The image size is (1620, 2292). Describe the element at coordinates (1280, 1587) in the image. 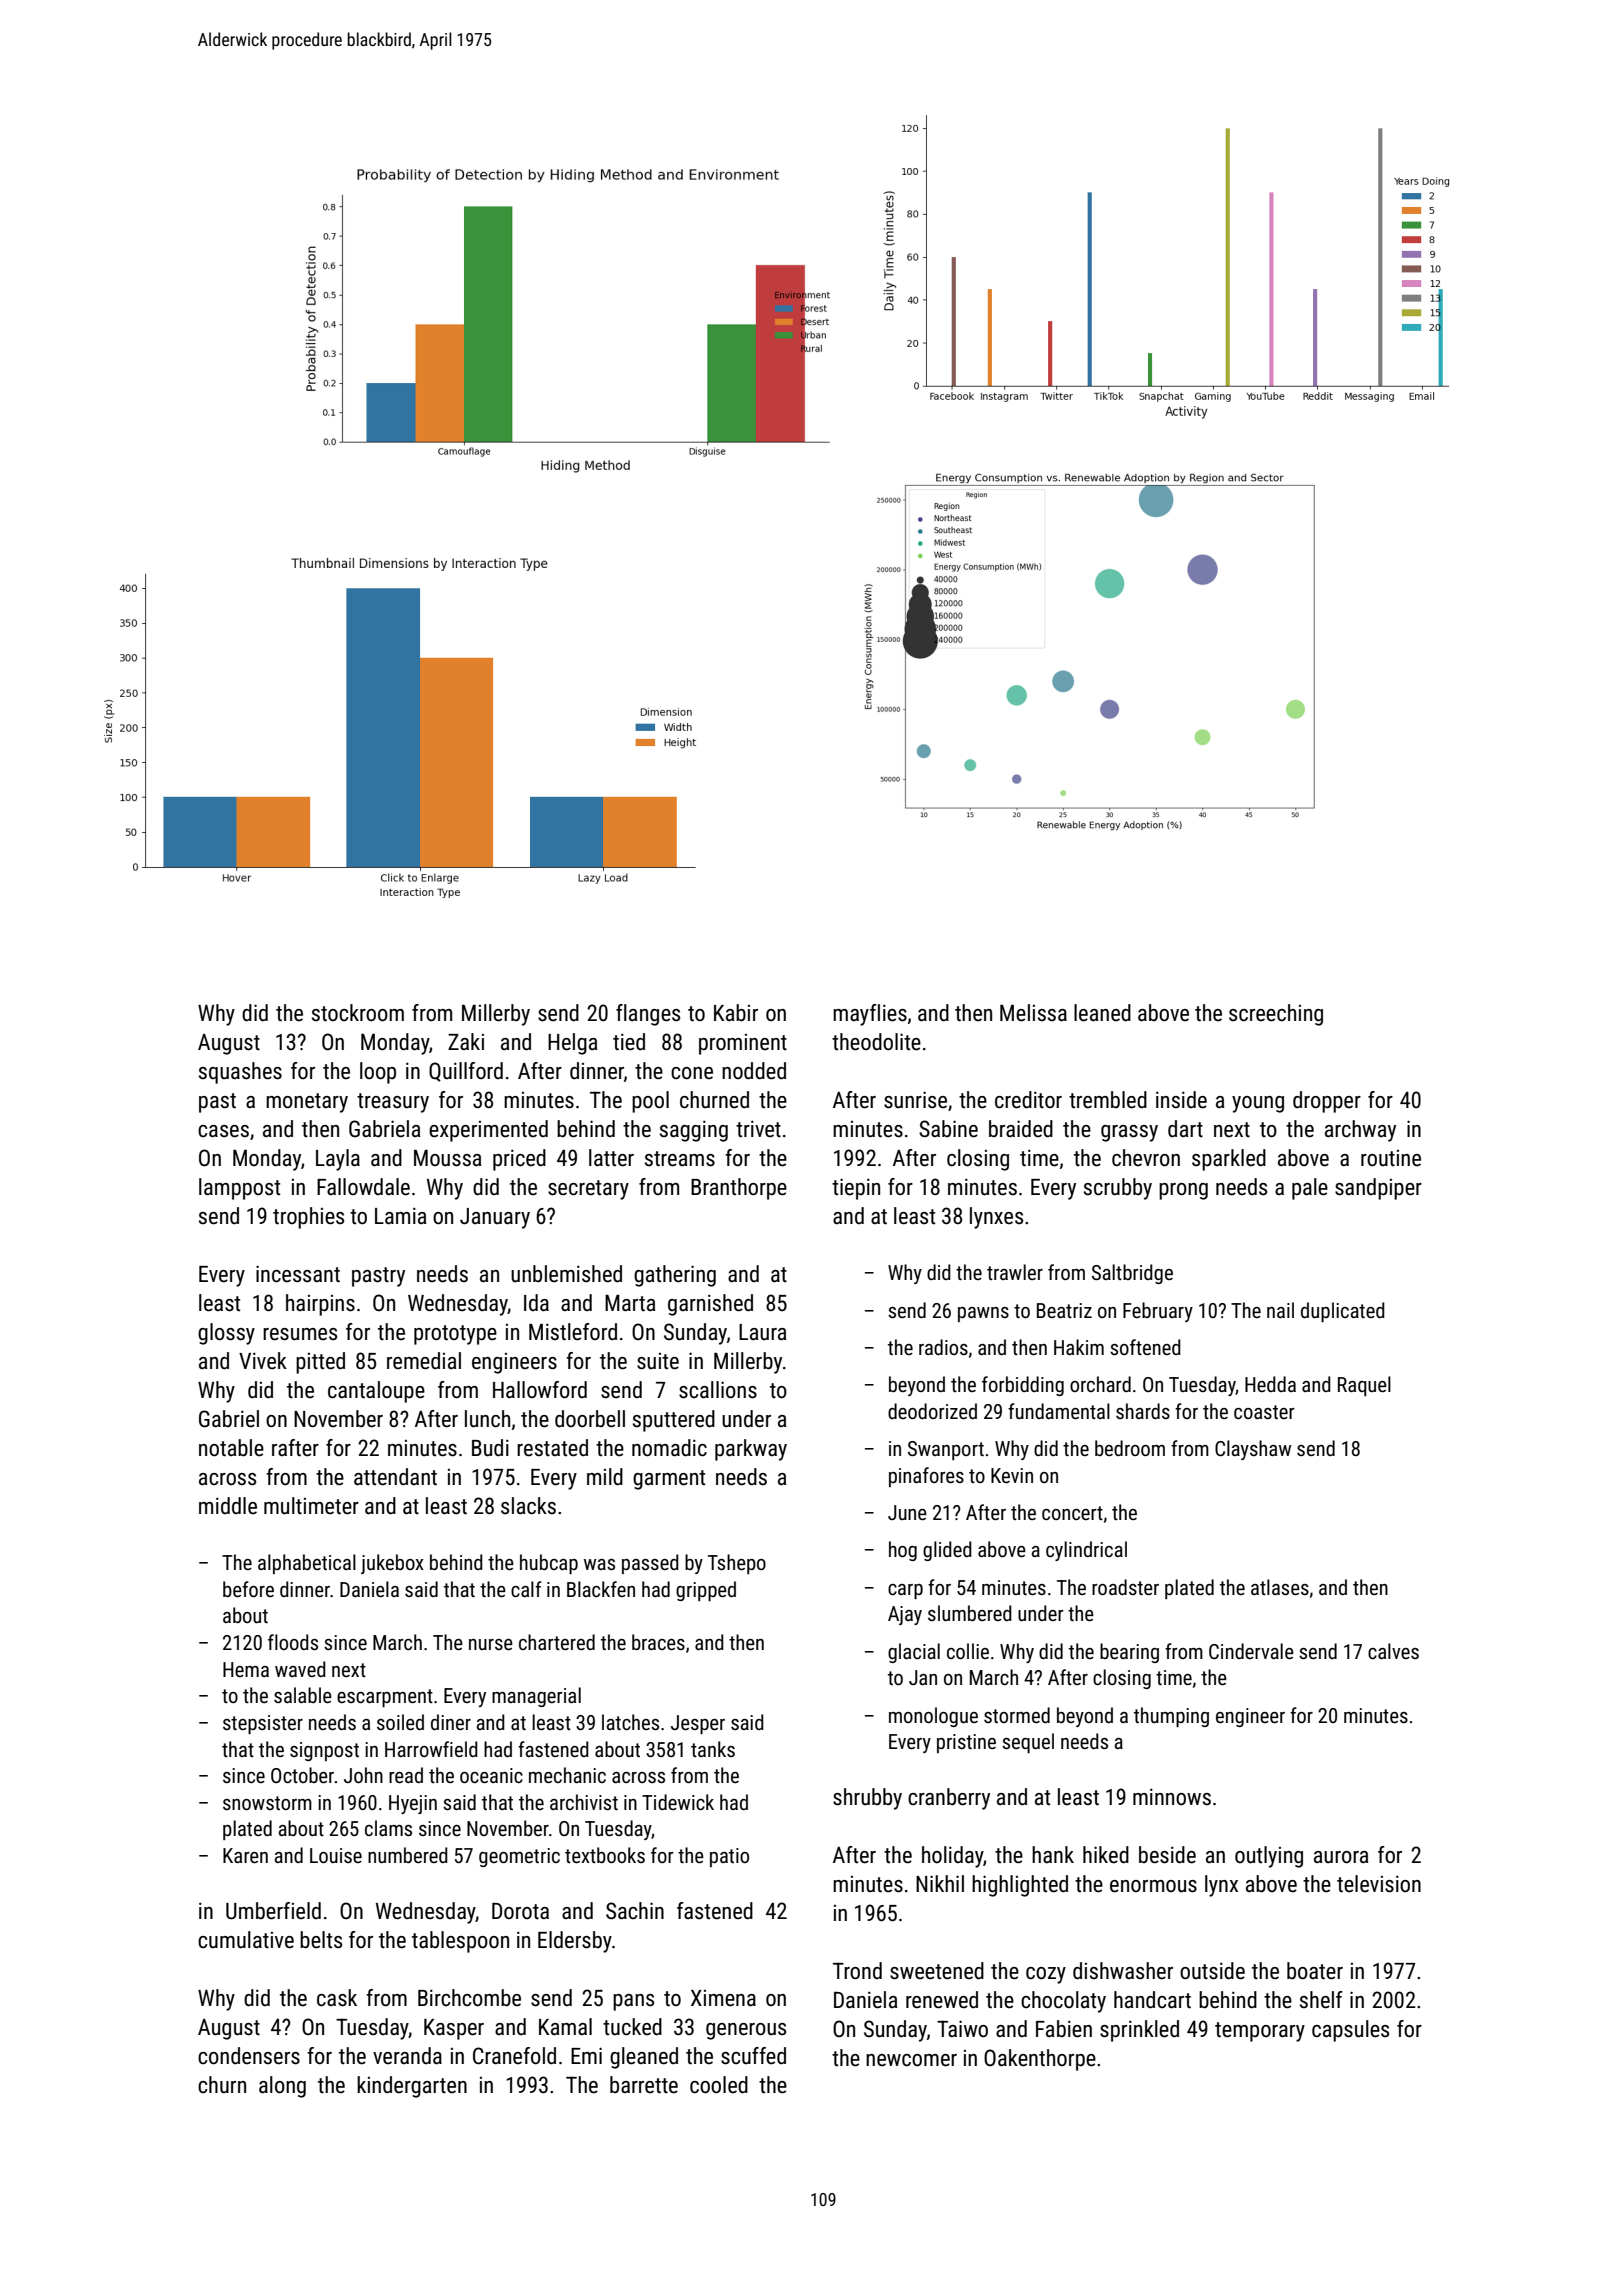

I see `atlases` at that location.
